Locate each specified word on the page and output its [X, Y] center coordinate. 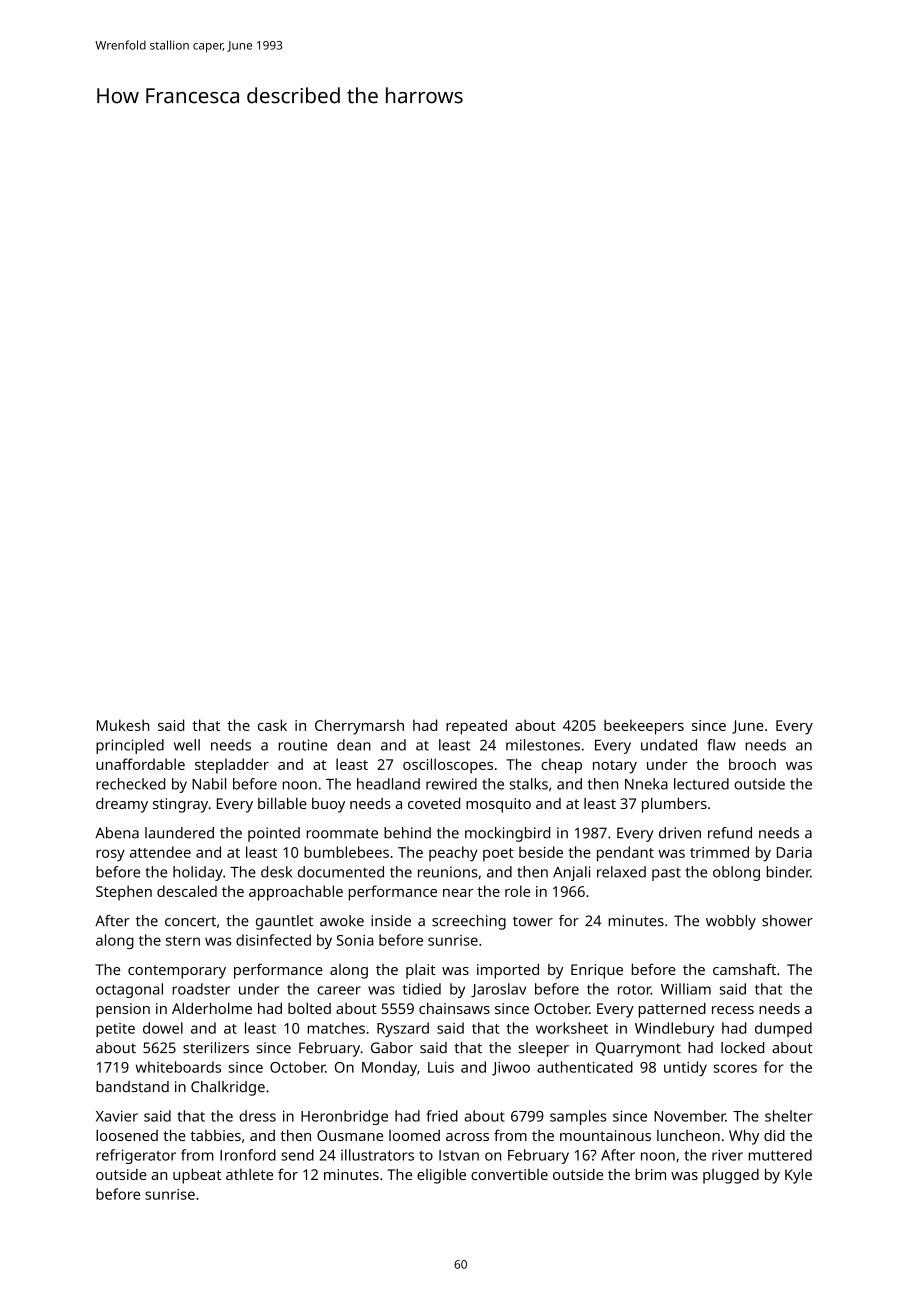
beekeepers [644, 727]
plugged [731, 1176]
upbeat [197, 1176]
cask [272, 725]
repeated [476, 727]
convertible [509, 1174]
